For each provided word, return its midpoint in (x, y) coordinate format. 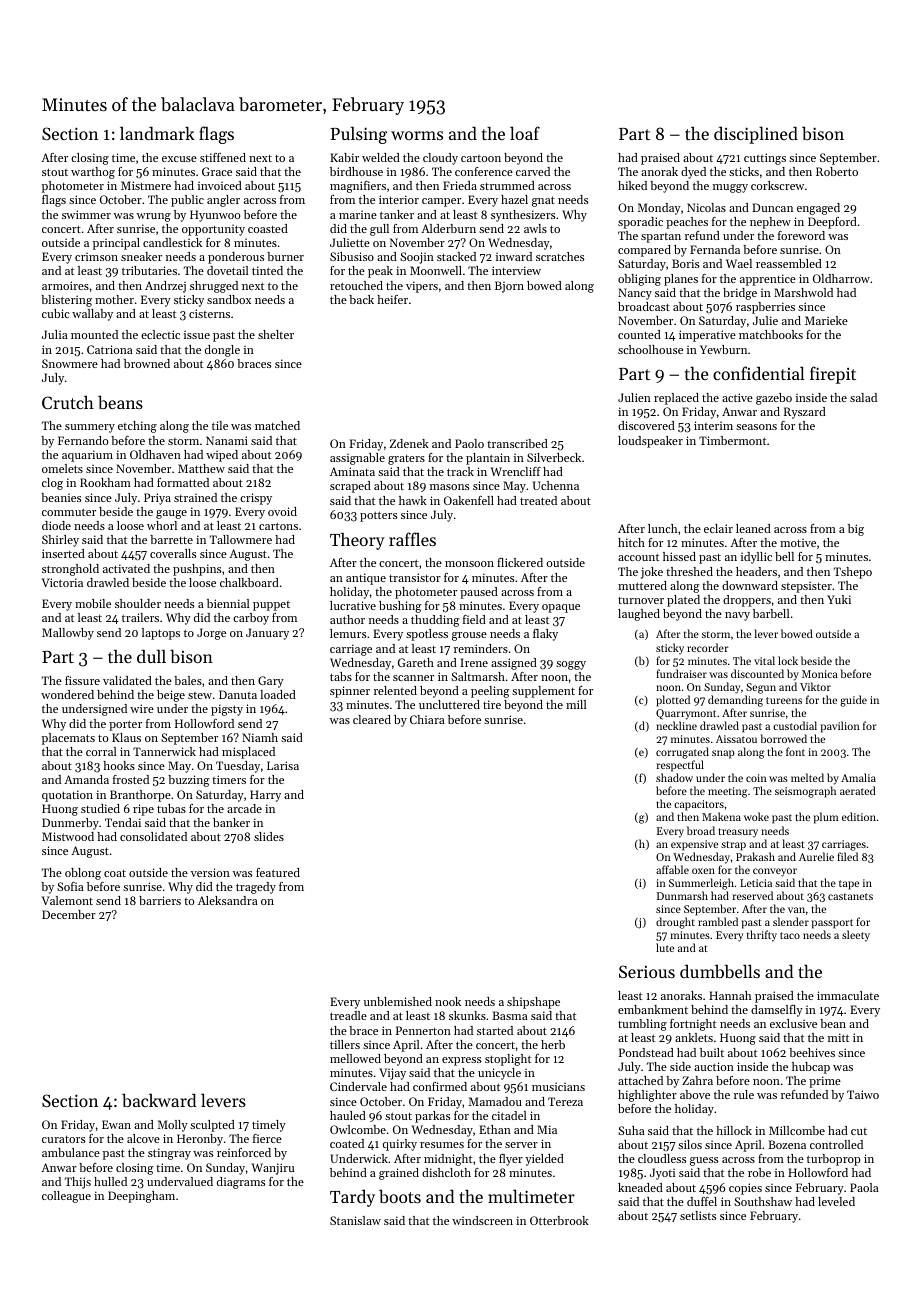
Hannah (730, 995)
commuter (69, 512)
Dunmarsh (682, 895)
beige (171, 696)
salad (863, 397)
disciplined (756, 135)
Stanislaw (355, 1220)
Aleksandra (228, 900)
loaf (525, 133)
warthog (93, 173)
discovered (646, 425)
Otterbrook (559, 1220)
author (347, 619)
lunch (662, 528)
